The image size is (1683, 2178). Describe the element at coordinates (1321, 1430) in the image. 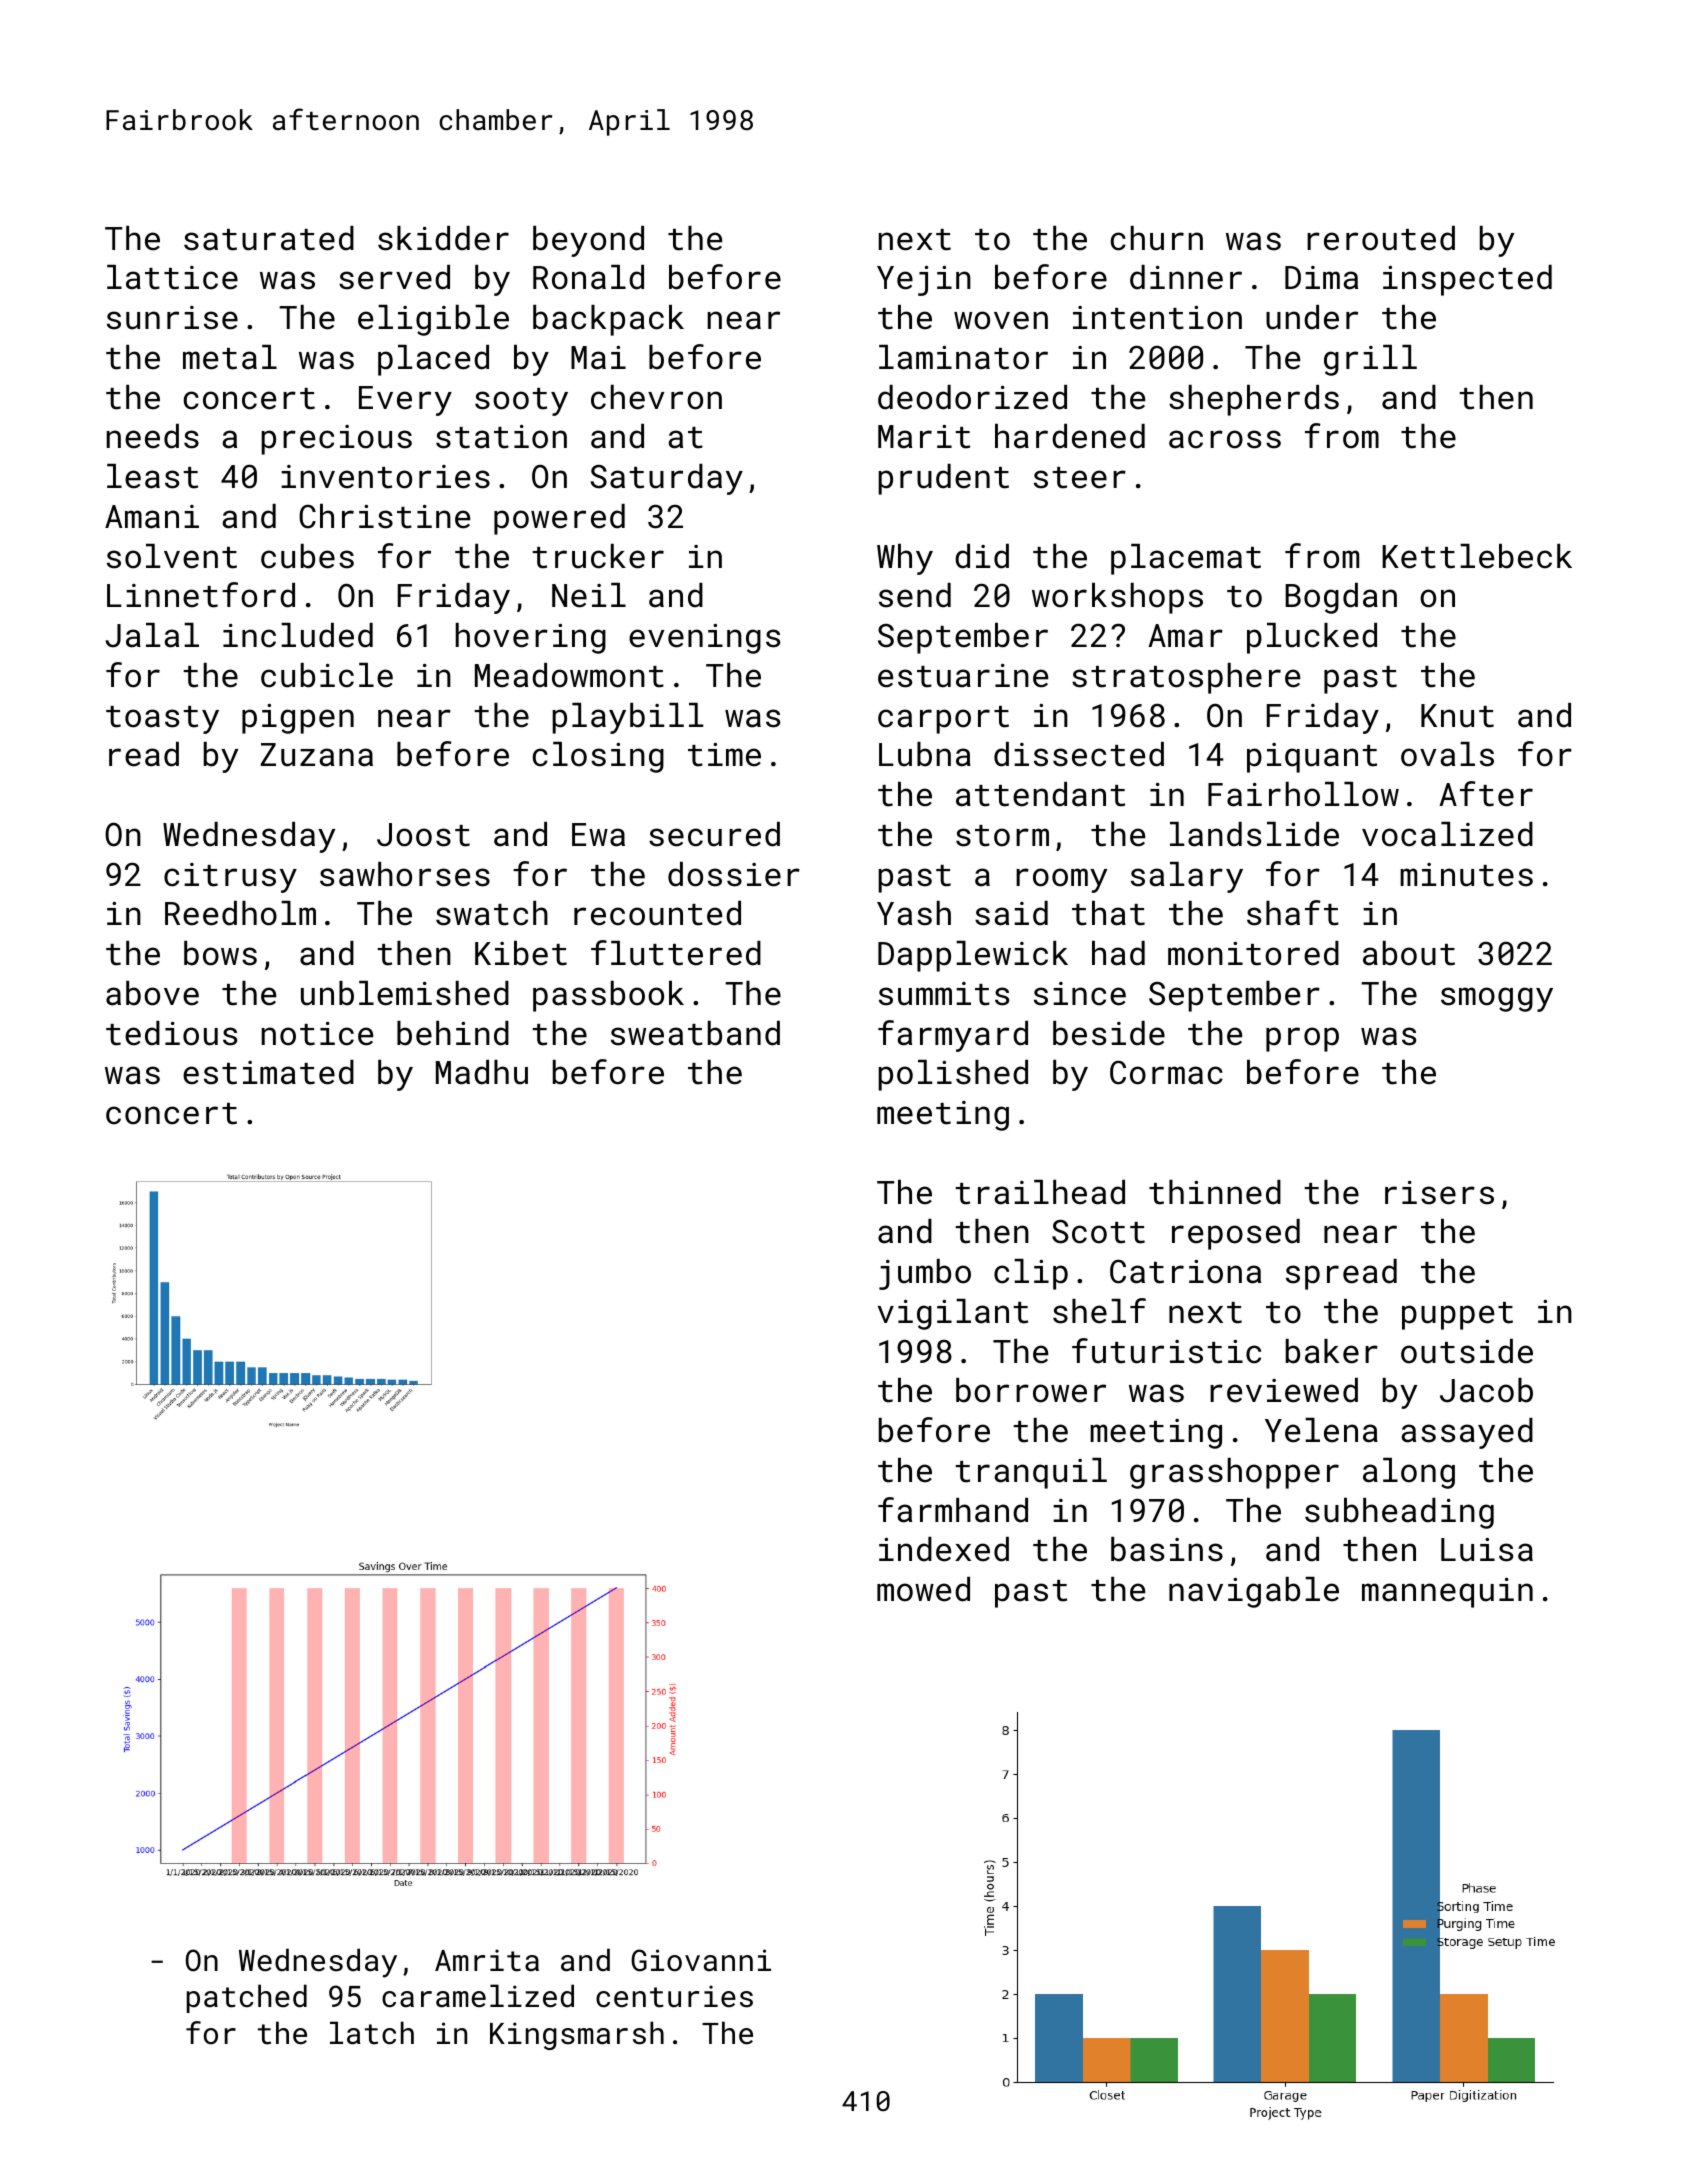

I see `Yelena` at that location.
